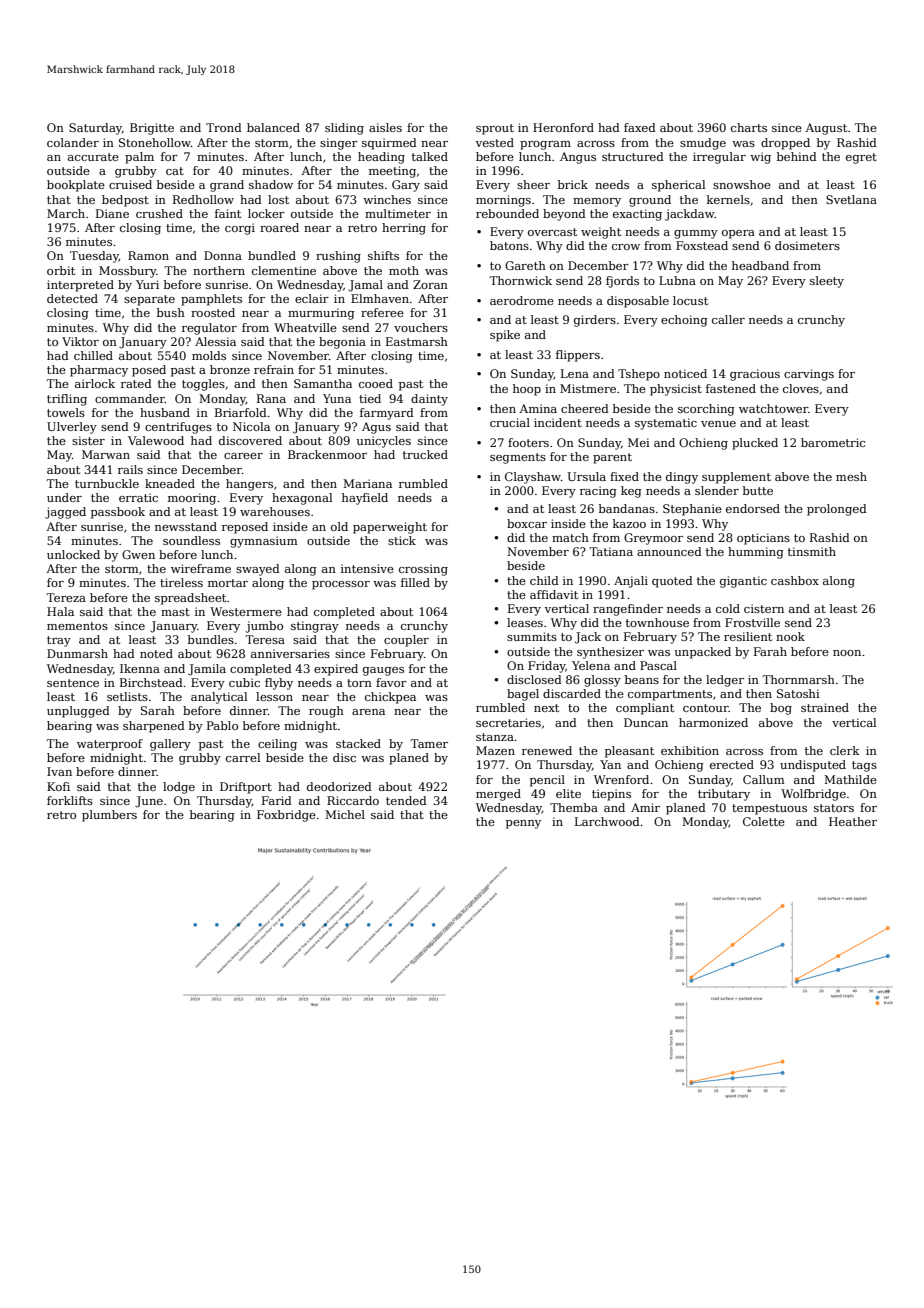 This page has height=1308, width=924. I want to click on sleety, so click(827, 282).
